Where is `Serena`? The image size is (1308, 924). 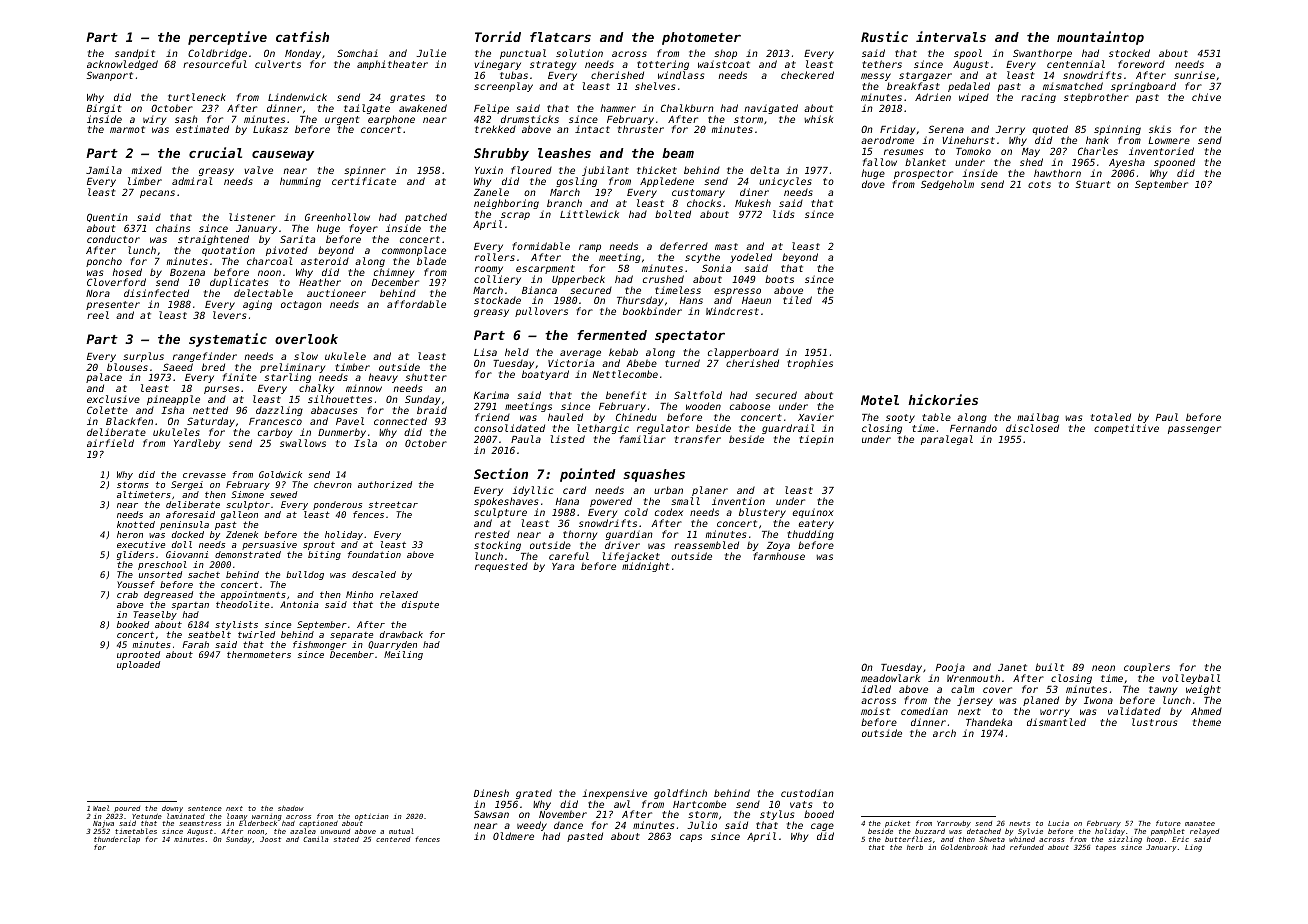 Serena is located at coordinates (946, 129).
